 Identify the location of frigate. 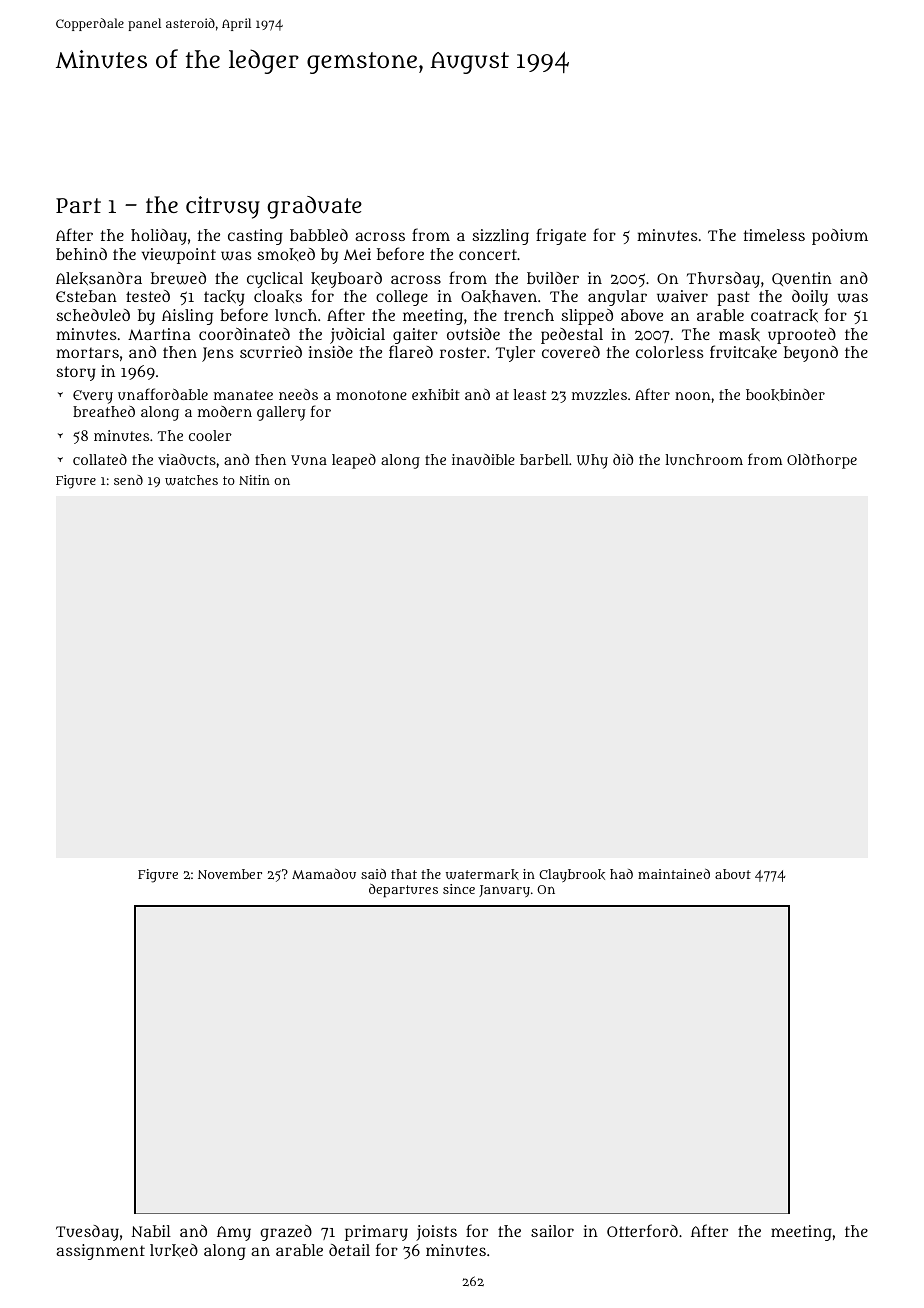
(561, 236).
